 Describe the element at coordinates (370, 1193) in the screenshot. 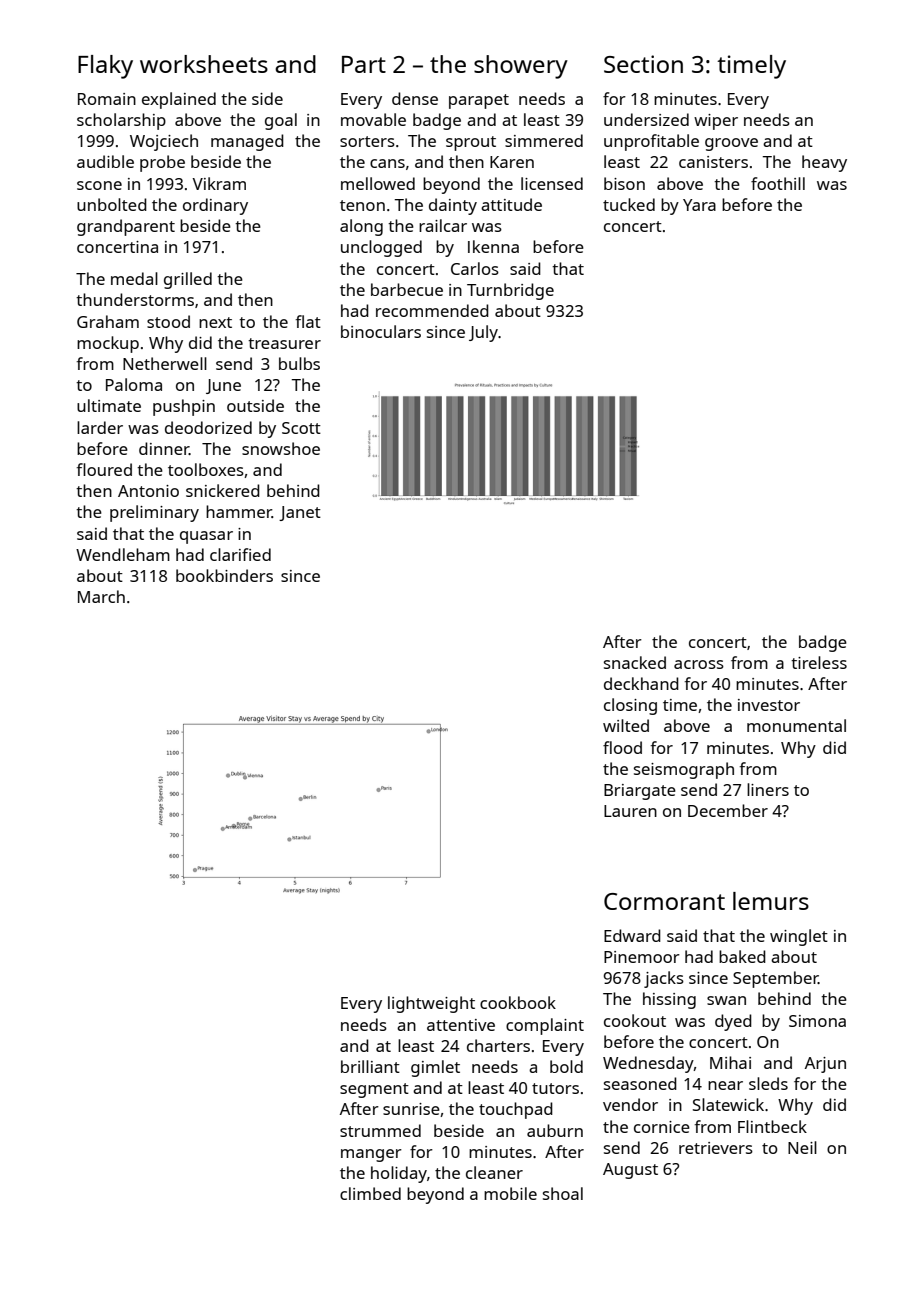

I see `climbed` at that location.
